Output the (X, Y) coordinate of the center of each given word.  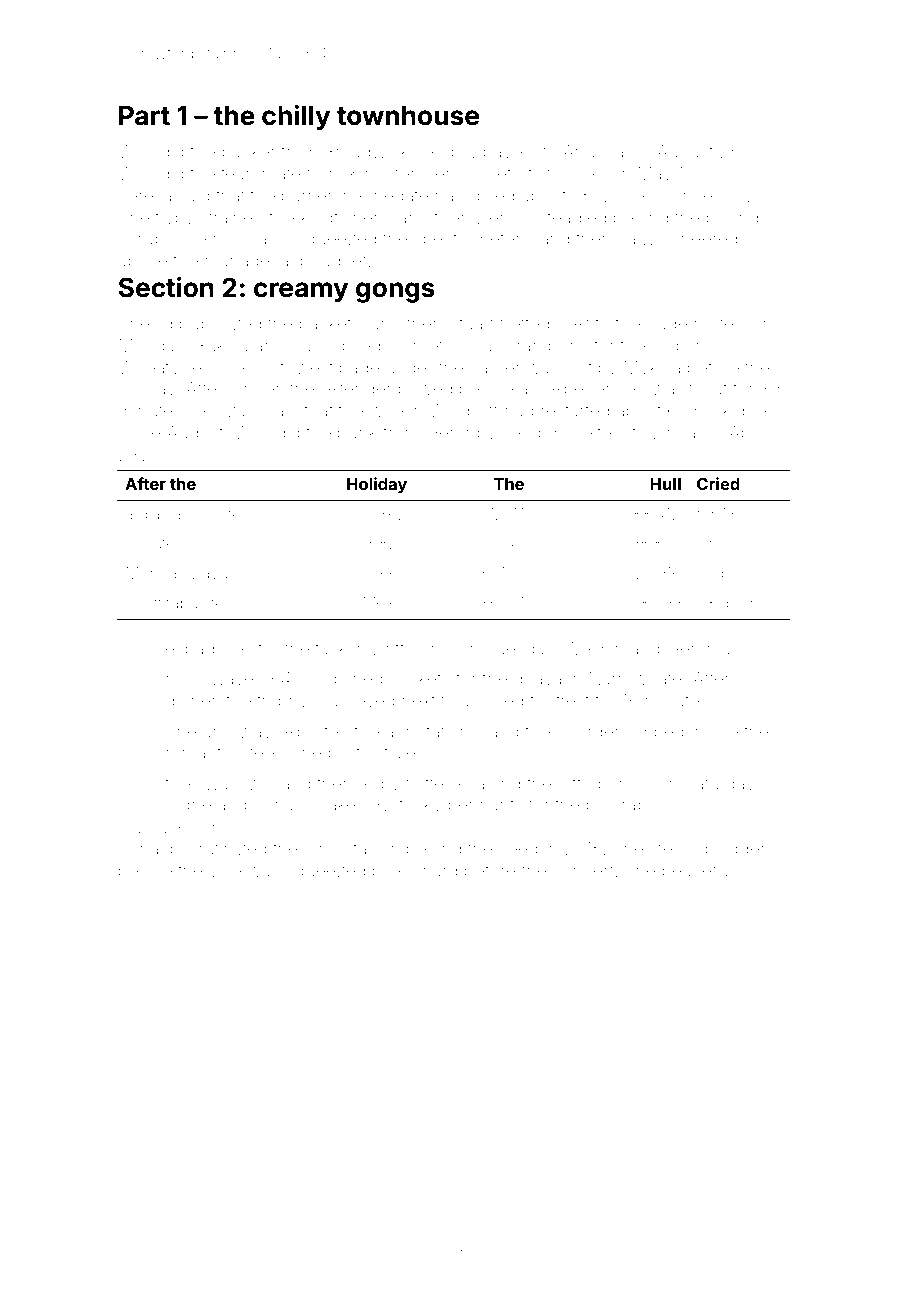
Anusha (593, 151)
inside (715, 731)
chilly (296, 118)
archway (237, 733)
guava (538, 682)
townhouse (408, 116)
